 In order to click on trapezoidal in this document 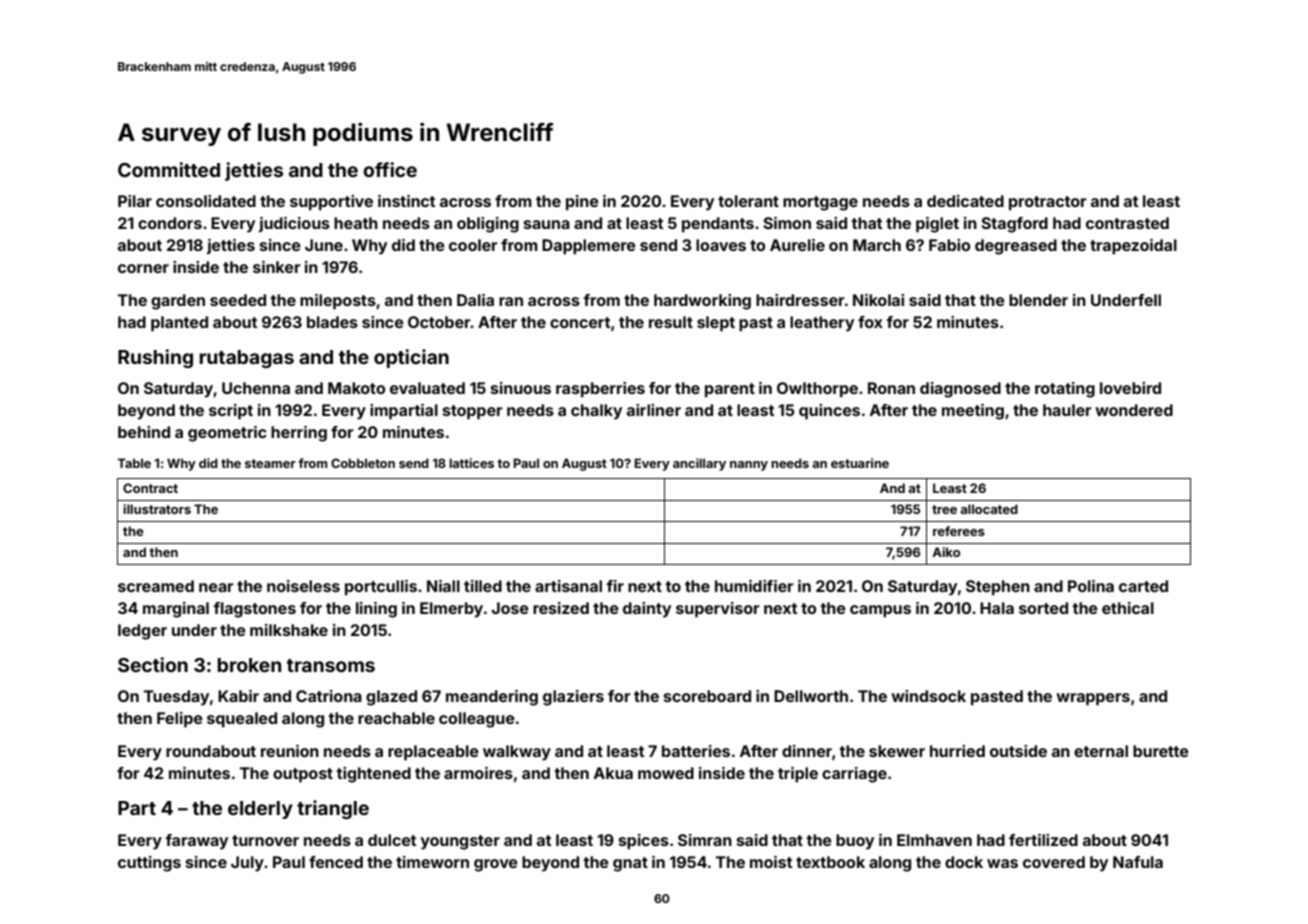, I will do `click(1133, 247)`.
